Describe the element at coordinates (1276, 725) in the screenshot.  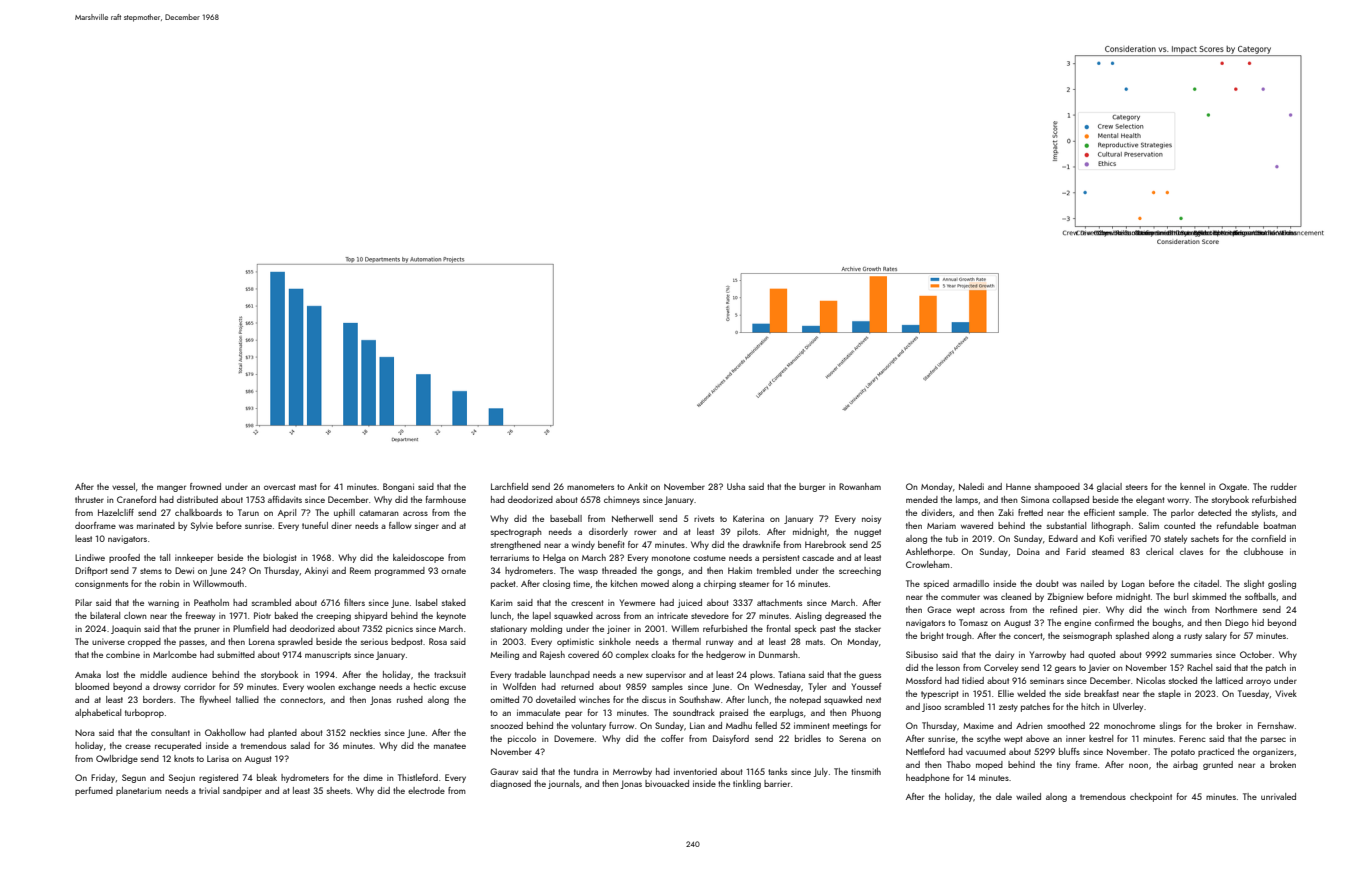
I see `Fernshaw` at that location.
